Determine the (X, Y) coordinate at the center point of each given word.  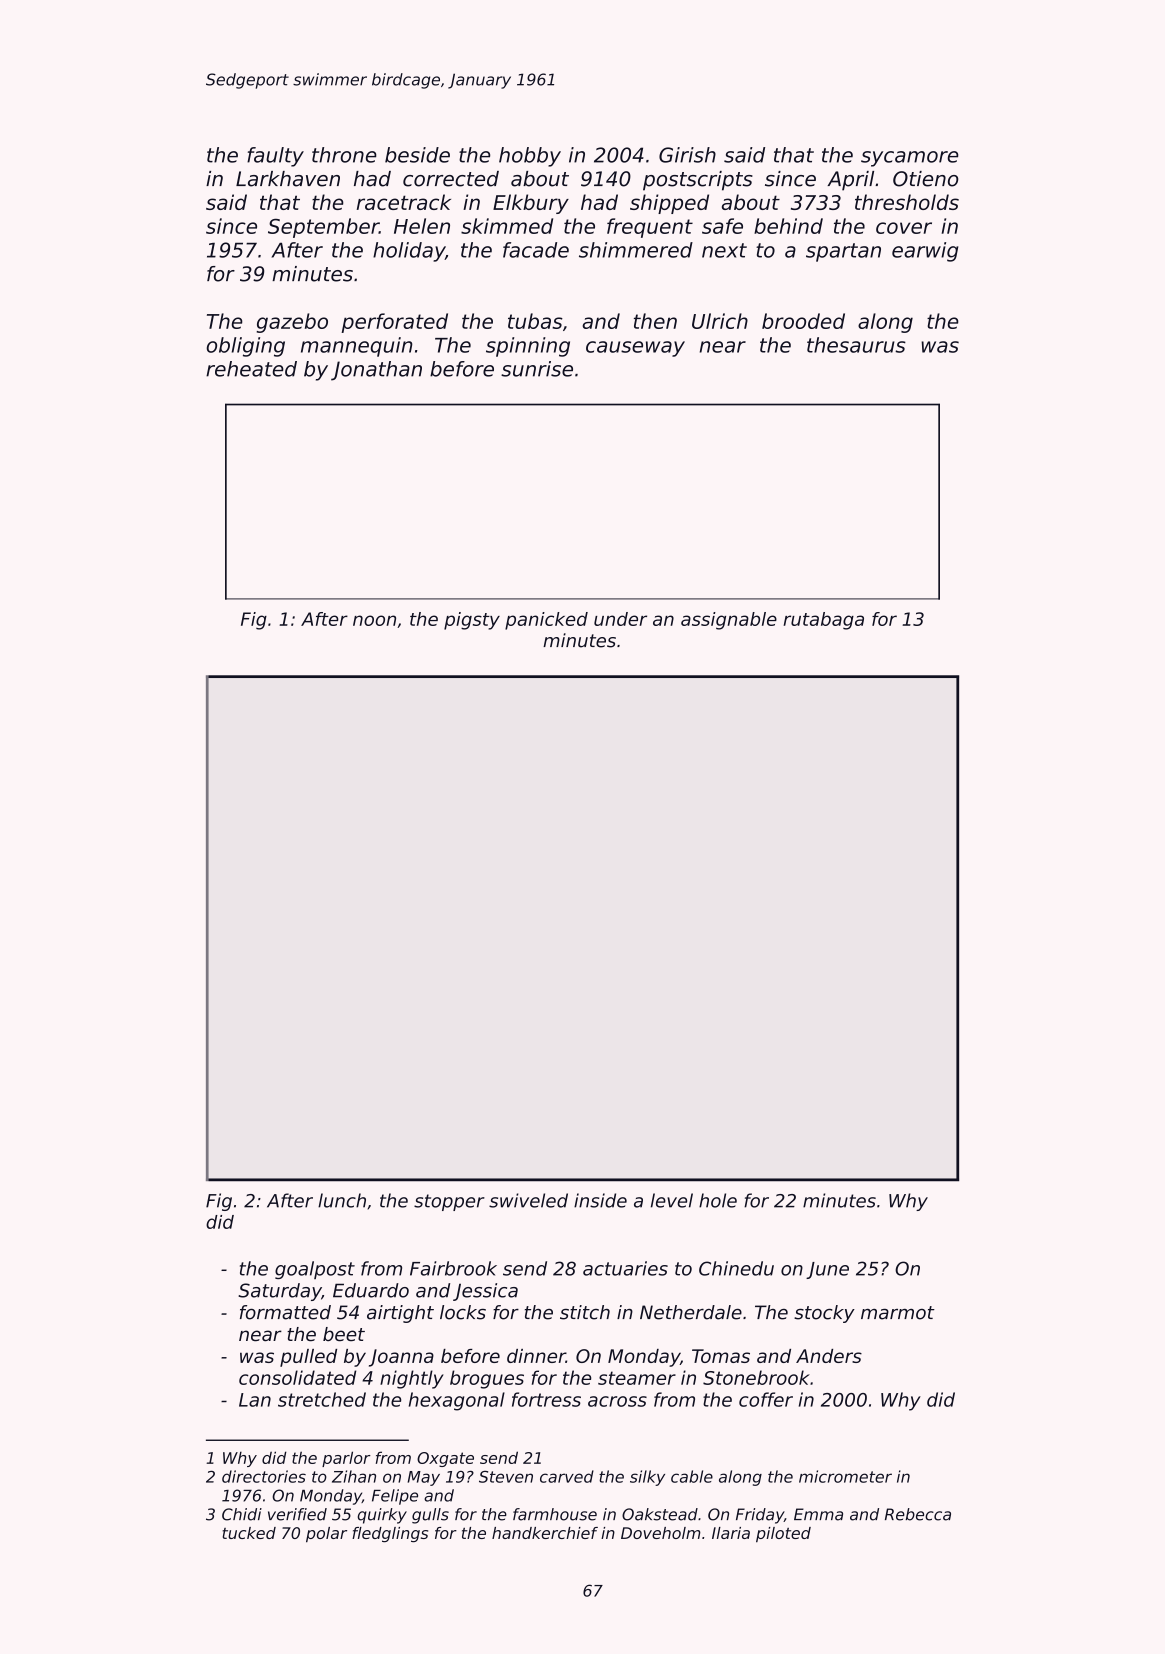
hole (718, 1200)
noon (374, 620)
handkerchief (545, 1533)
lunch (342, 1200)
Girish (687, 155)
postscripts (698, 181)
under (620, 619)
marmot (898, 1313)
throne (344, 155)
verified (297, 1514)
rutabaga (823, 621)
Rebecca (918, 1514)
